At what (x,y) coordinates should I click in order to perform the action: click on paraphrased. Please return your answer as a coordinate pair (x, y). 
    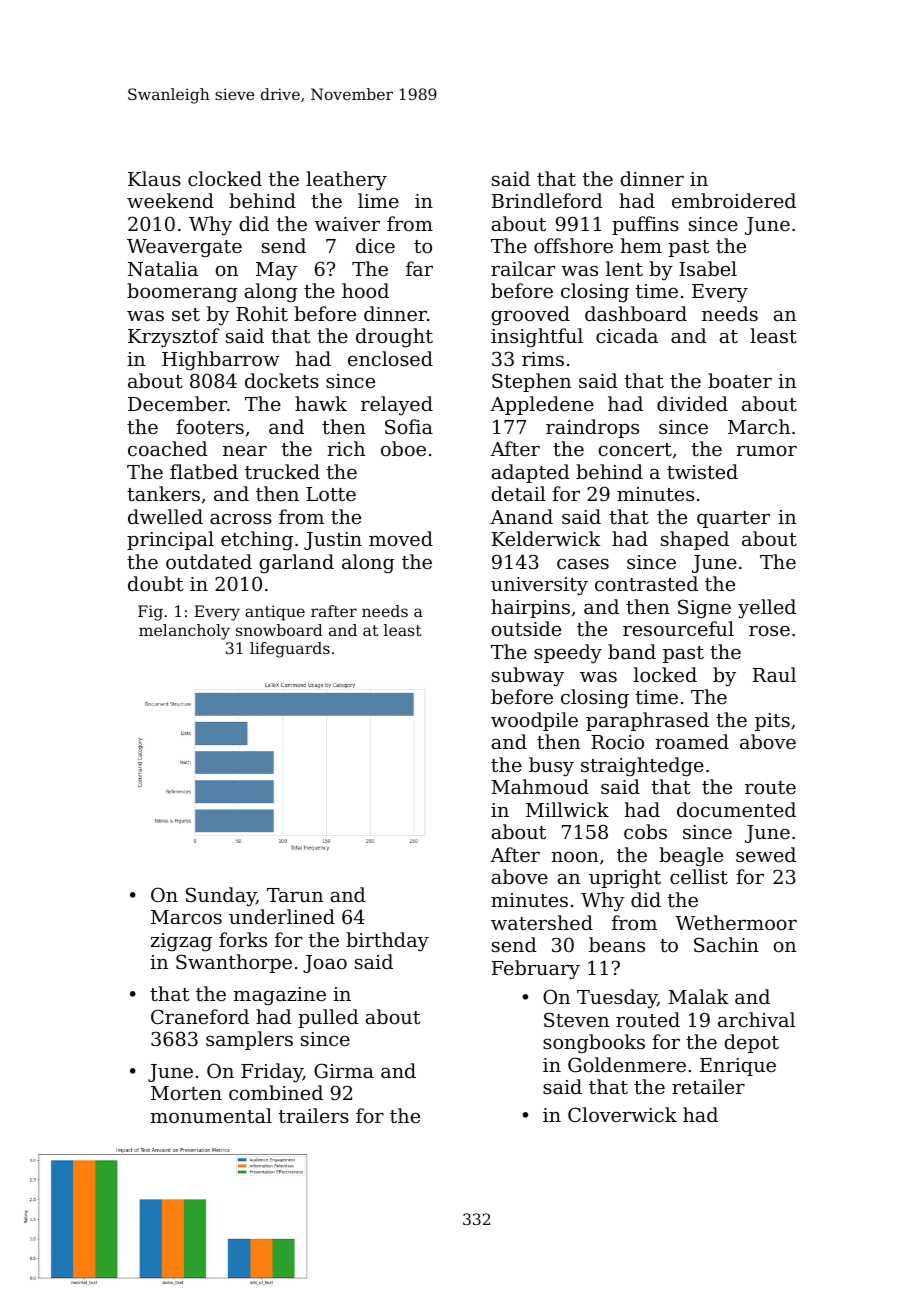
    Looking at the image, I should click on (647, 721).
